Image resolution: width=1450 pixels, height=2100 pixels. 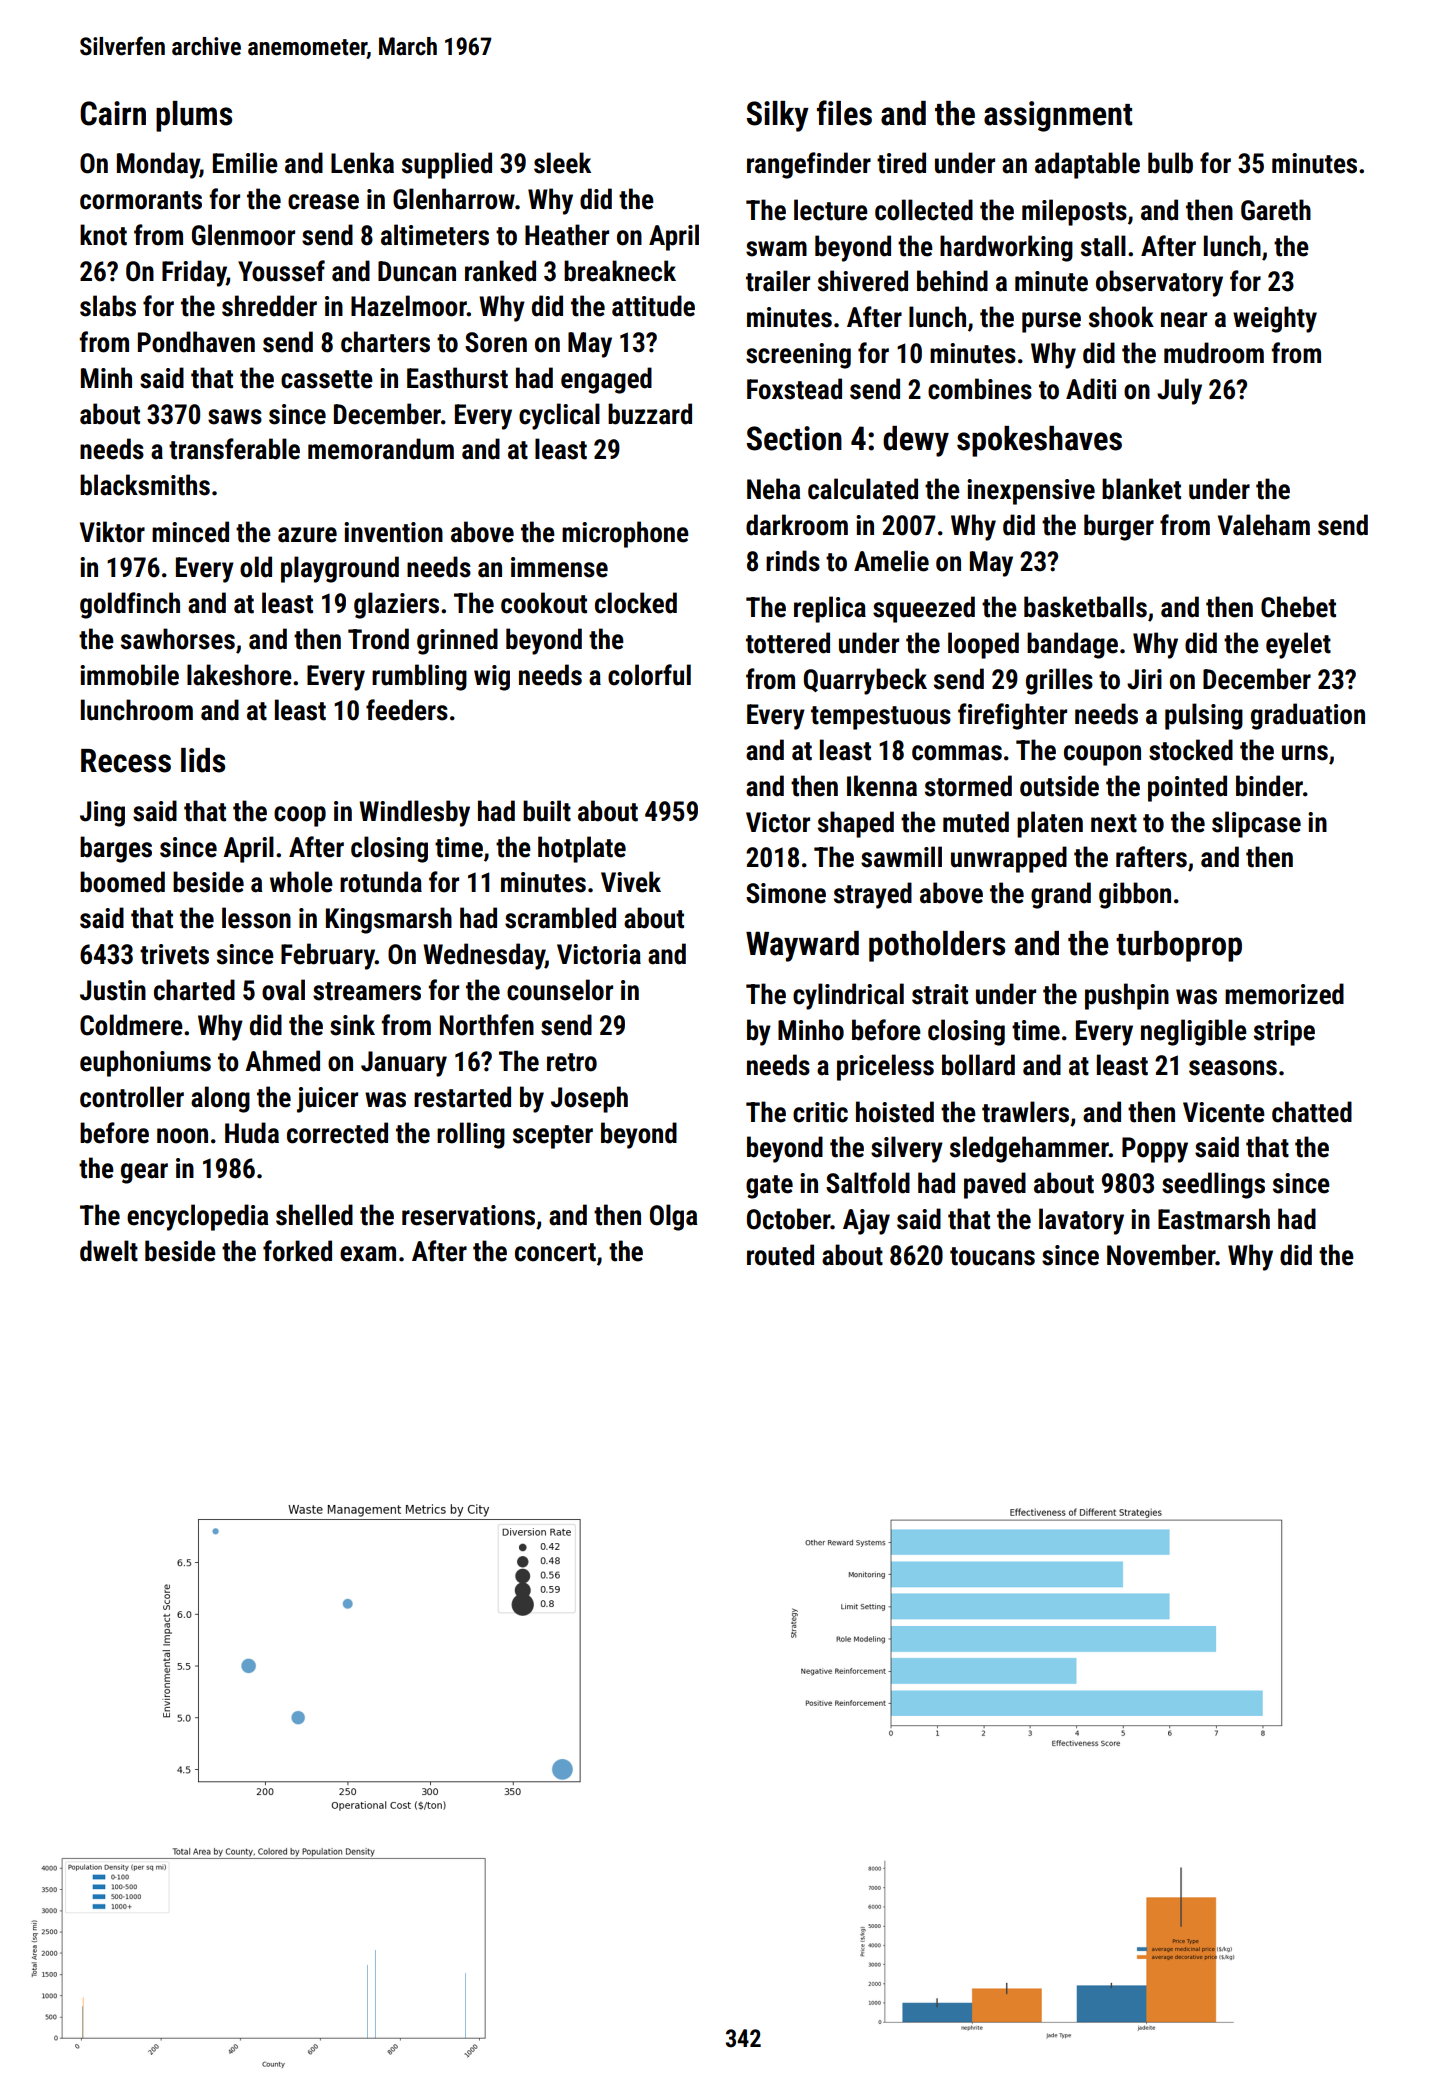 What do you see at coordinates (178, 639) in the page?
I see `sawhorses` at bounding box center [178, 639].
